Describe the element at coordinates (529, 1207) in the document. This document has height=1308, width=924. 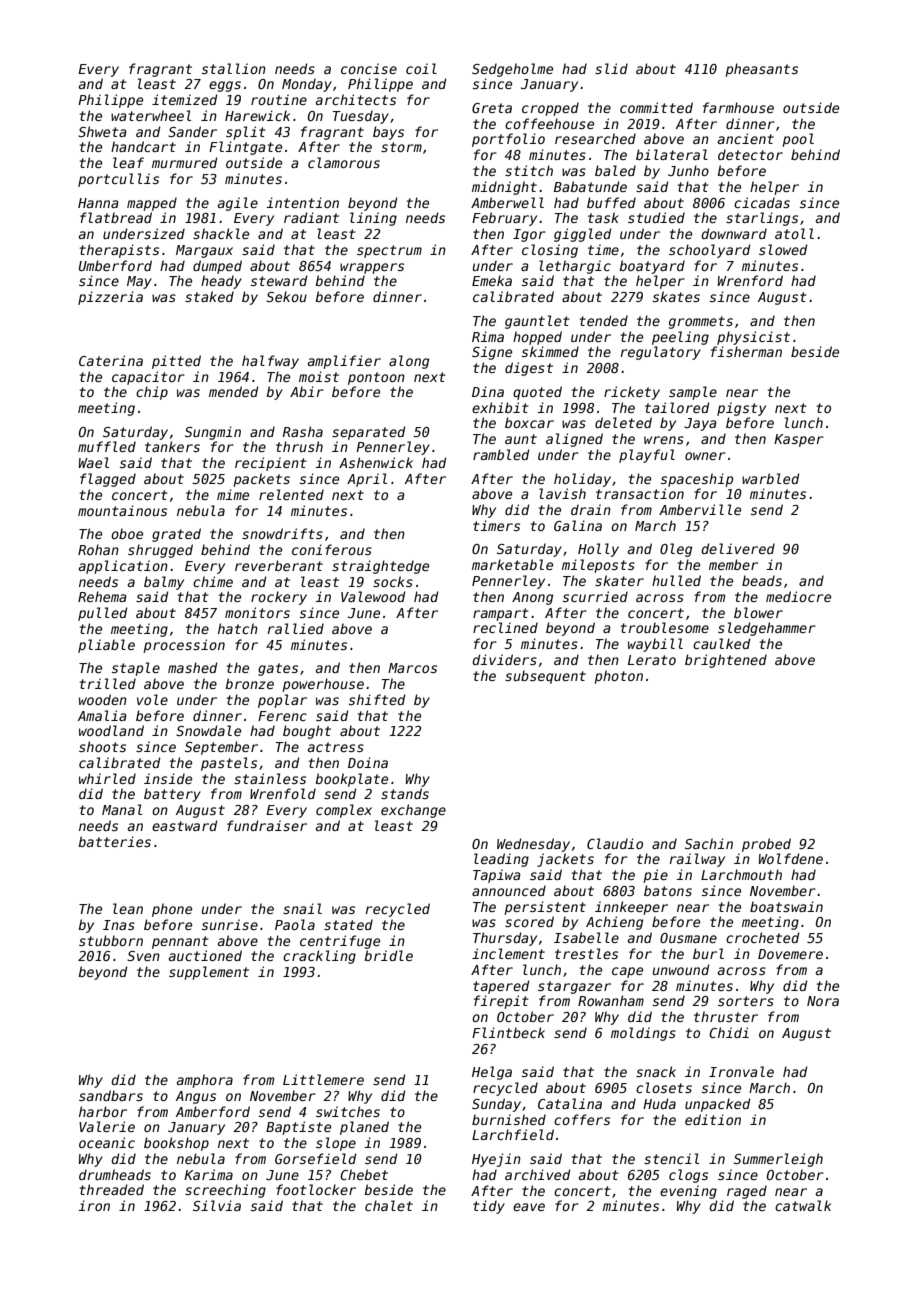
I see `eave` at that location.
